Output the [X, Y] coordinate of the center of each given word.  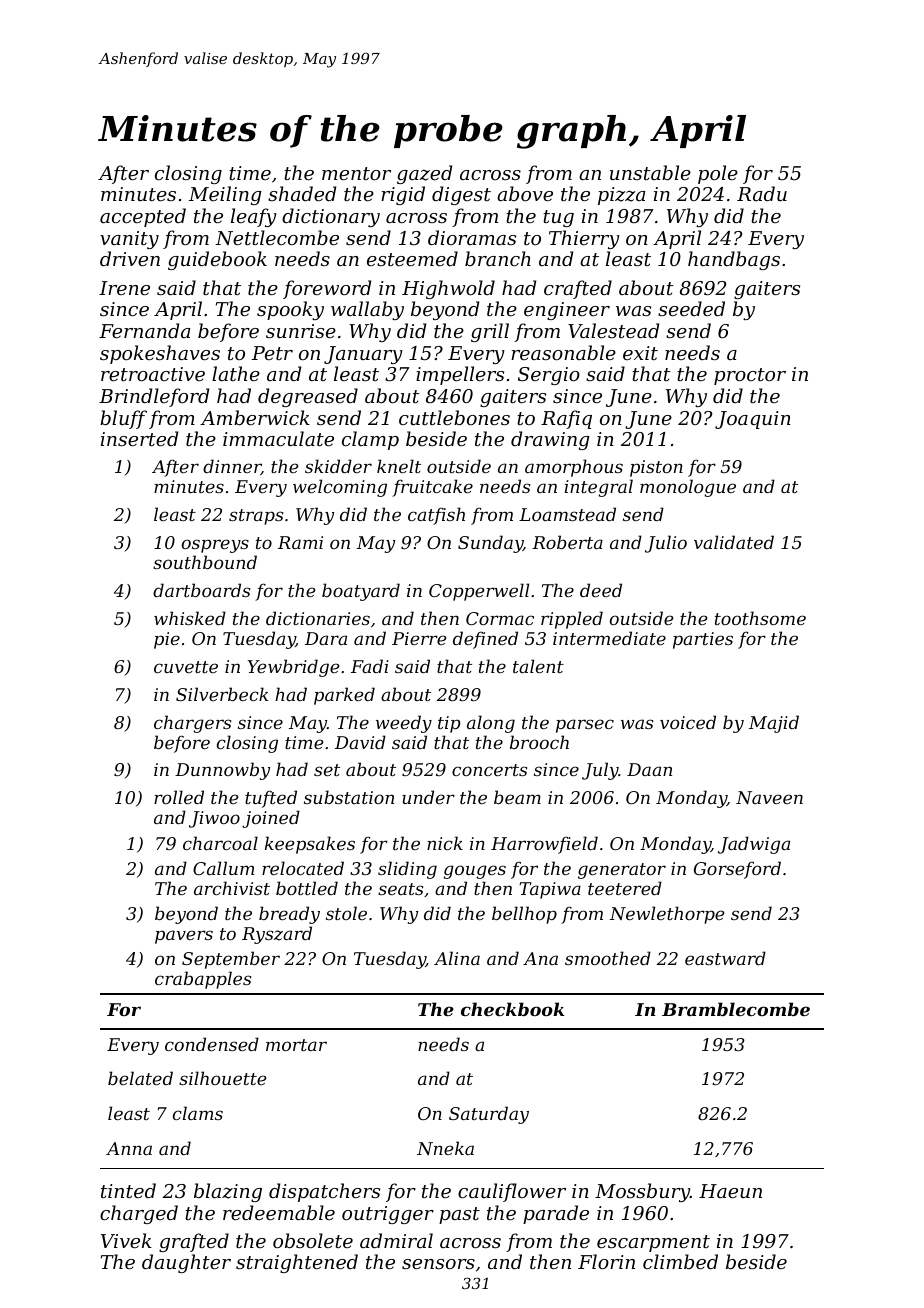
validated [734, 542]
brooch [539, 742]
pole [718, 174]
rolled [179, 797]
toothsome [760, 618]
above [525, 193]
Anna [129, 1148]
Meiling [225, 195]
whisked [190, 618]
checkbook [512, 1009]
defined [485, 640]
